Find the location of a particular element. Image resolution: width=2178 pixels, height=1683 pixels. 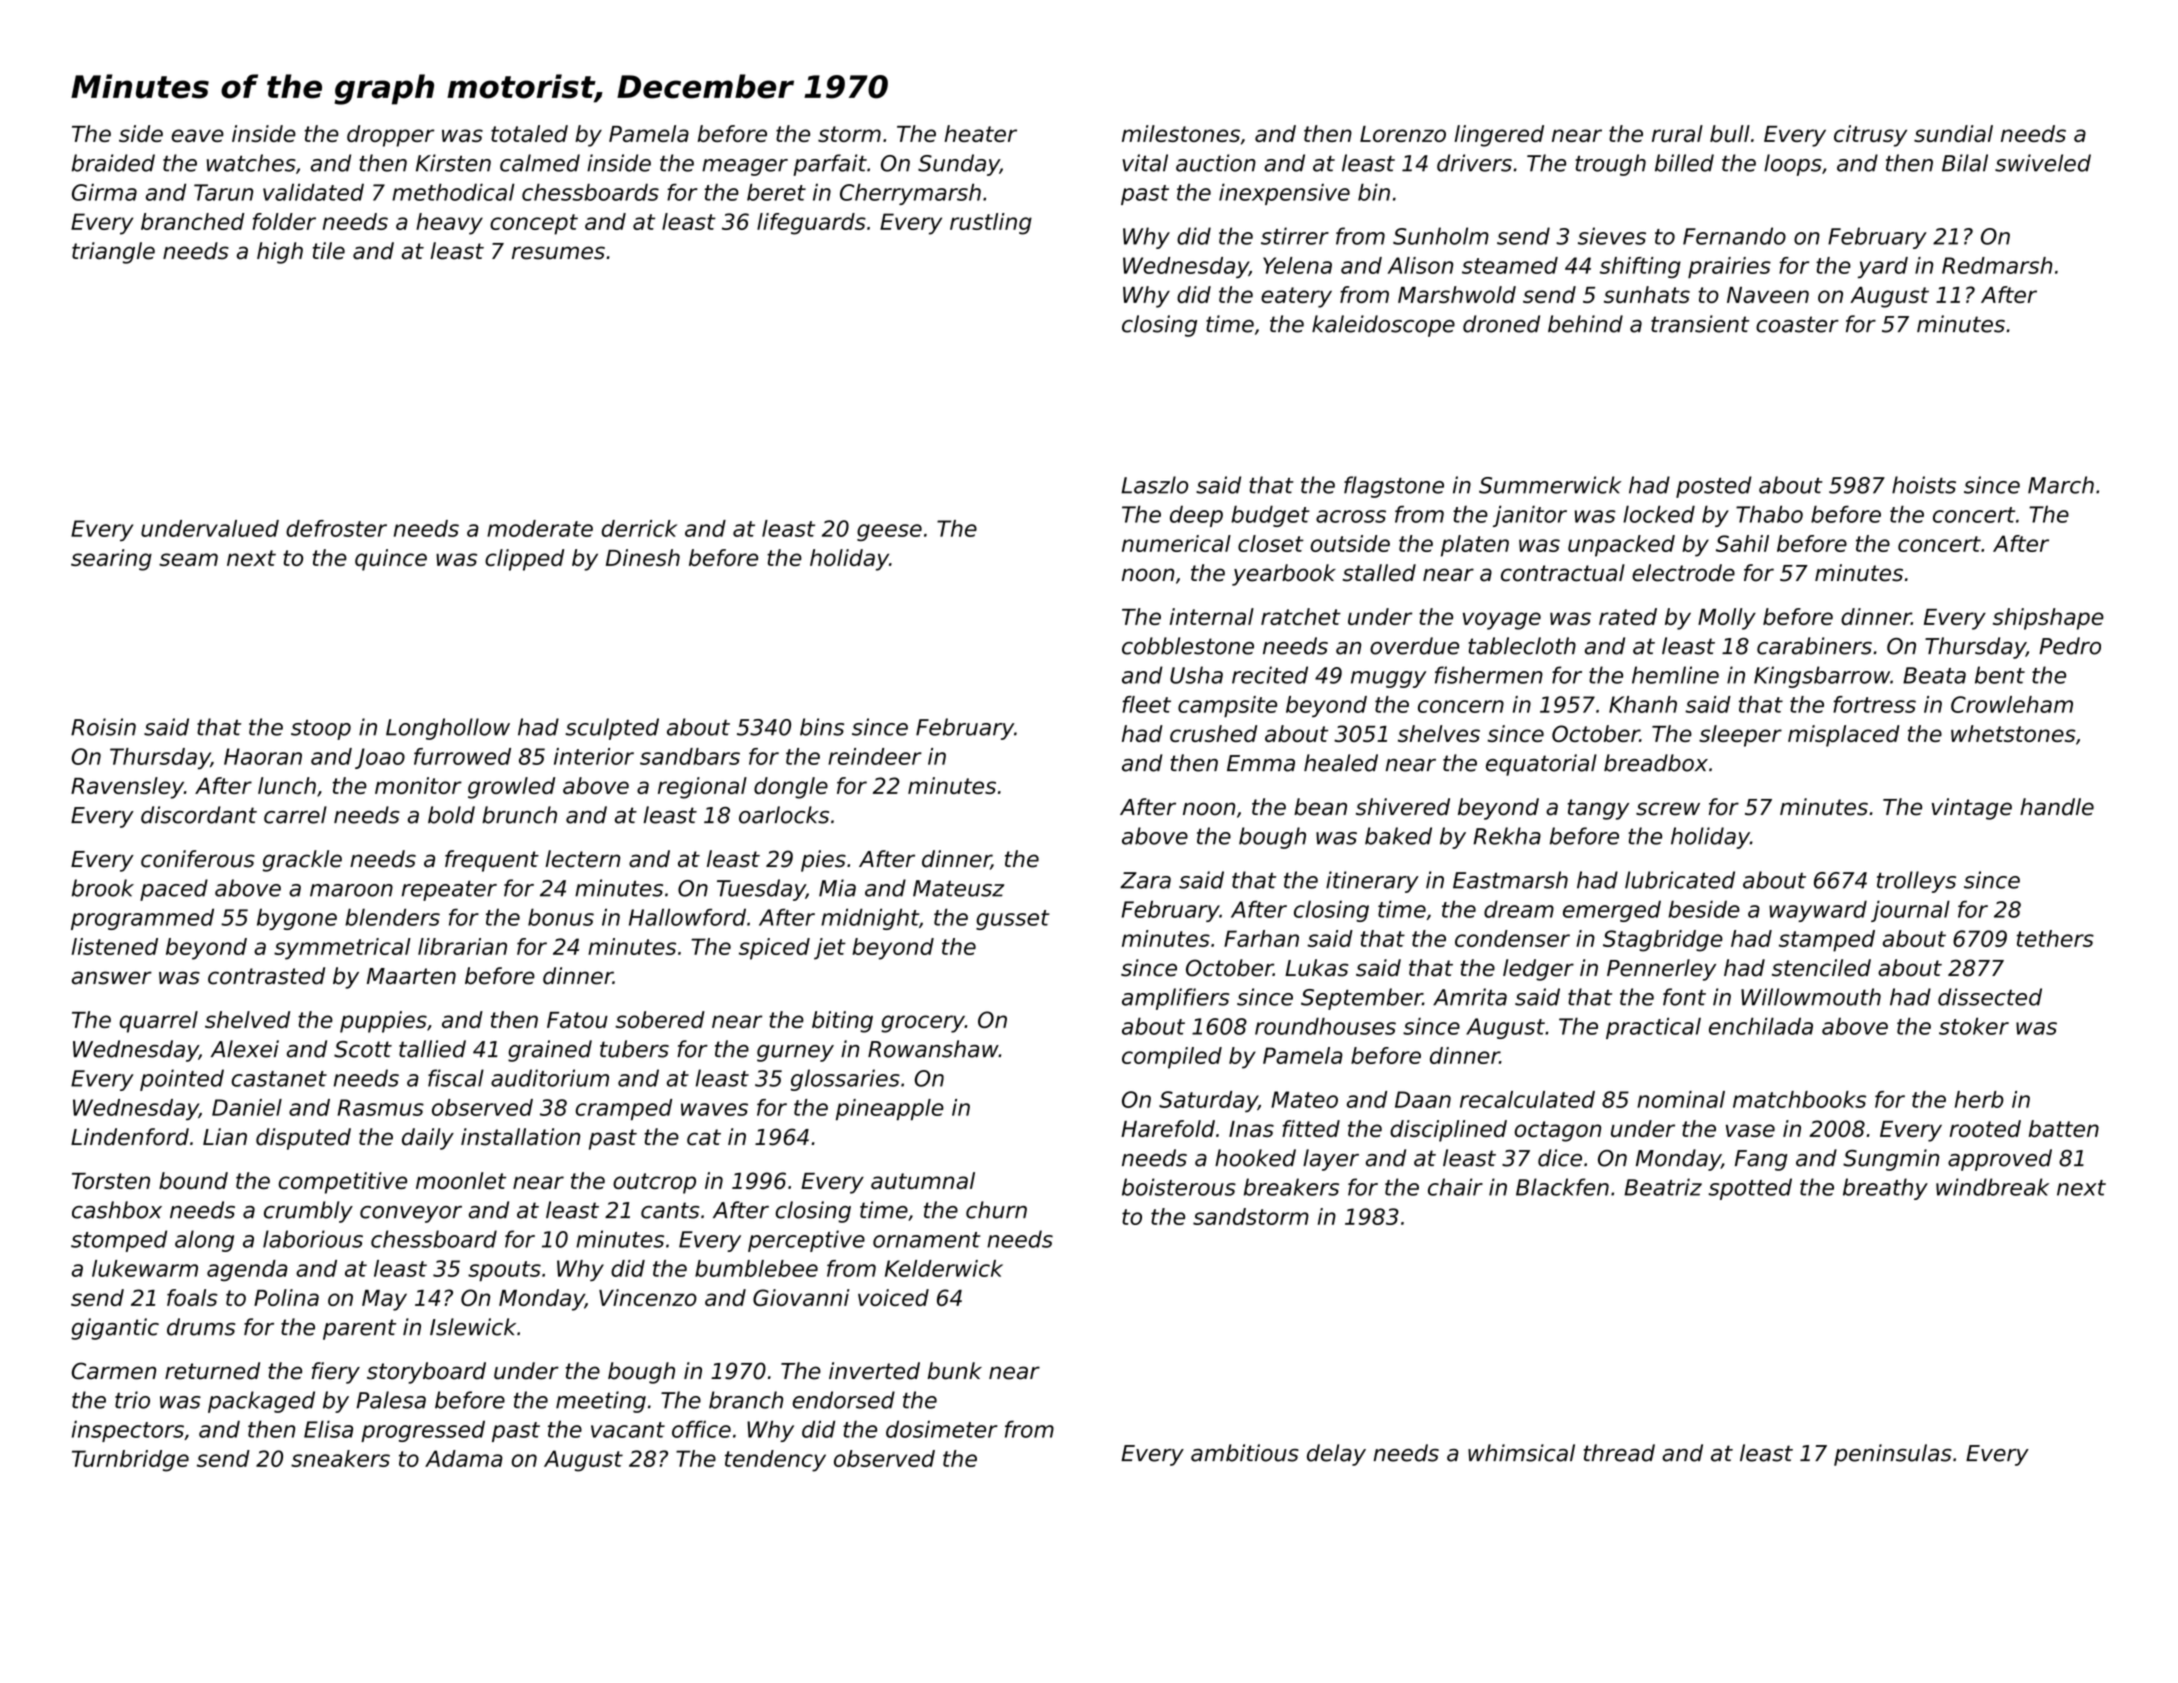

Fernando is located at coordinates (1734, 236).
